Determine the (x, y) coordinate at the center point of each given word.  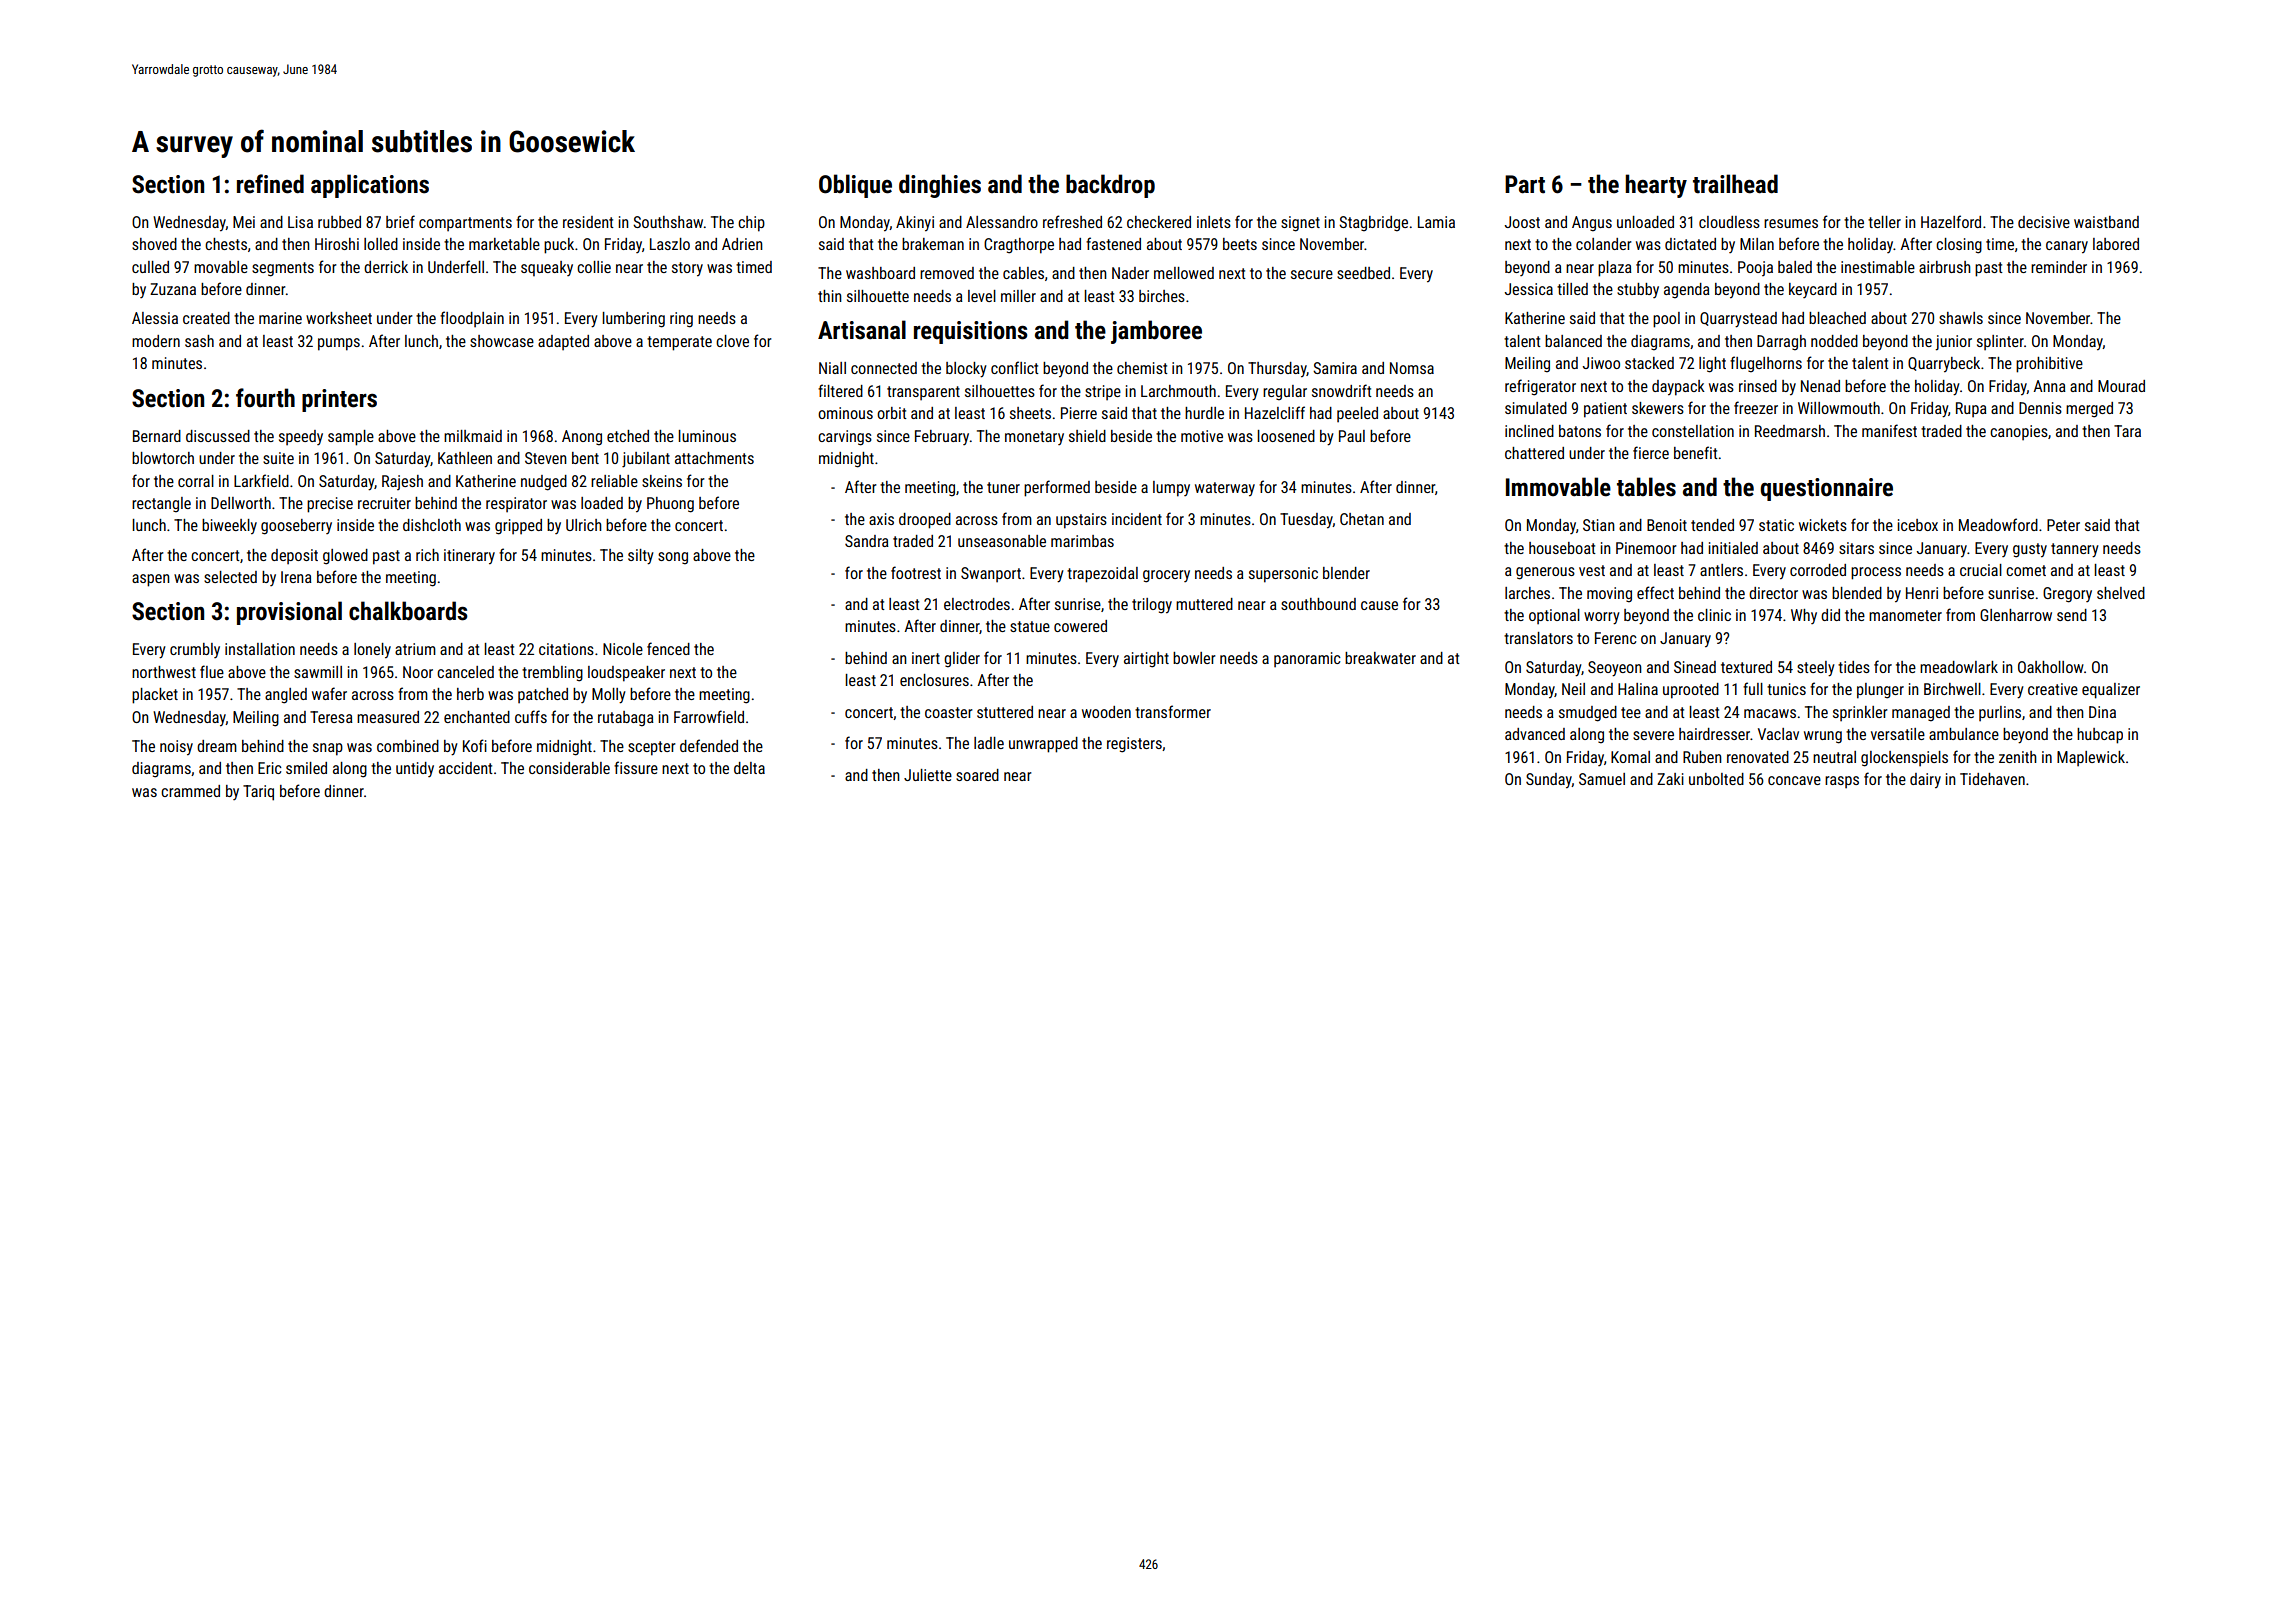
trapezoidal (1102, 575)
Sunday (1549, 780)
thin (830, 296)
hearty (1656, 186)
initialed (1733, 548)
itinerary (469, 556)
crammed (190, 791)
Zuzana (173, 289)
